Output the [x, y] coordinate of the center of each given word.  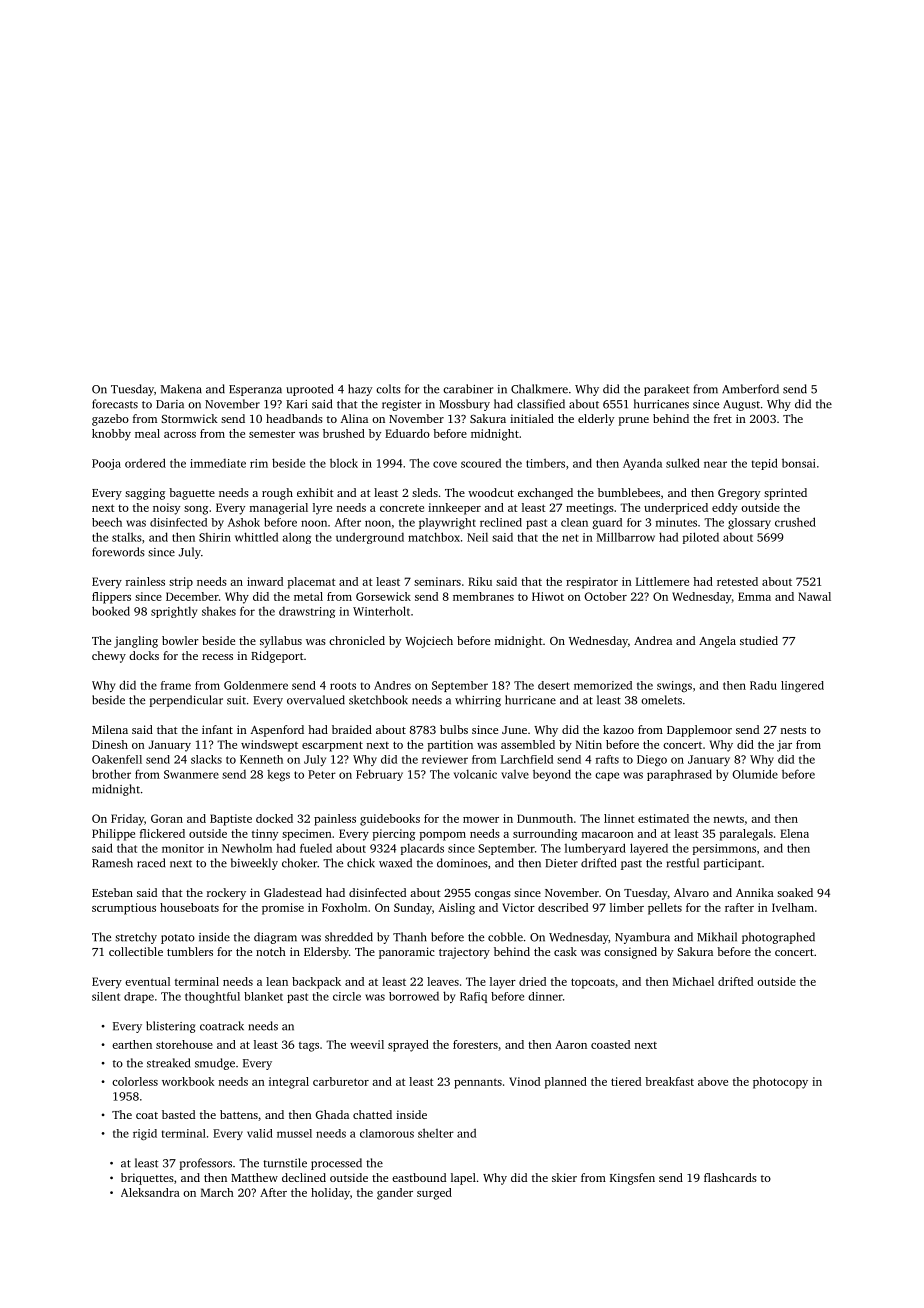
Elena [794, 833]
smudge [215, 1064]
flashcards [730, 1177]
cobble [505, 937]
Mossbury [464, 405]
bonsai [799, 463]
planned [566, 1083]
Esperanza [255, 390]
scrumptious [124, 909]
